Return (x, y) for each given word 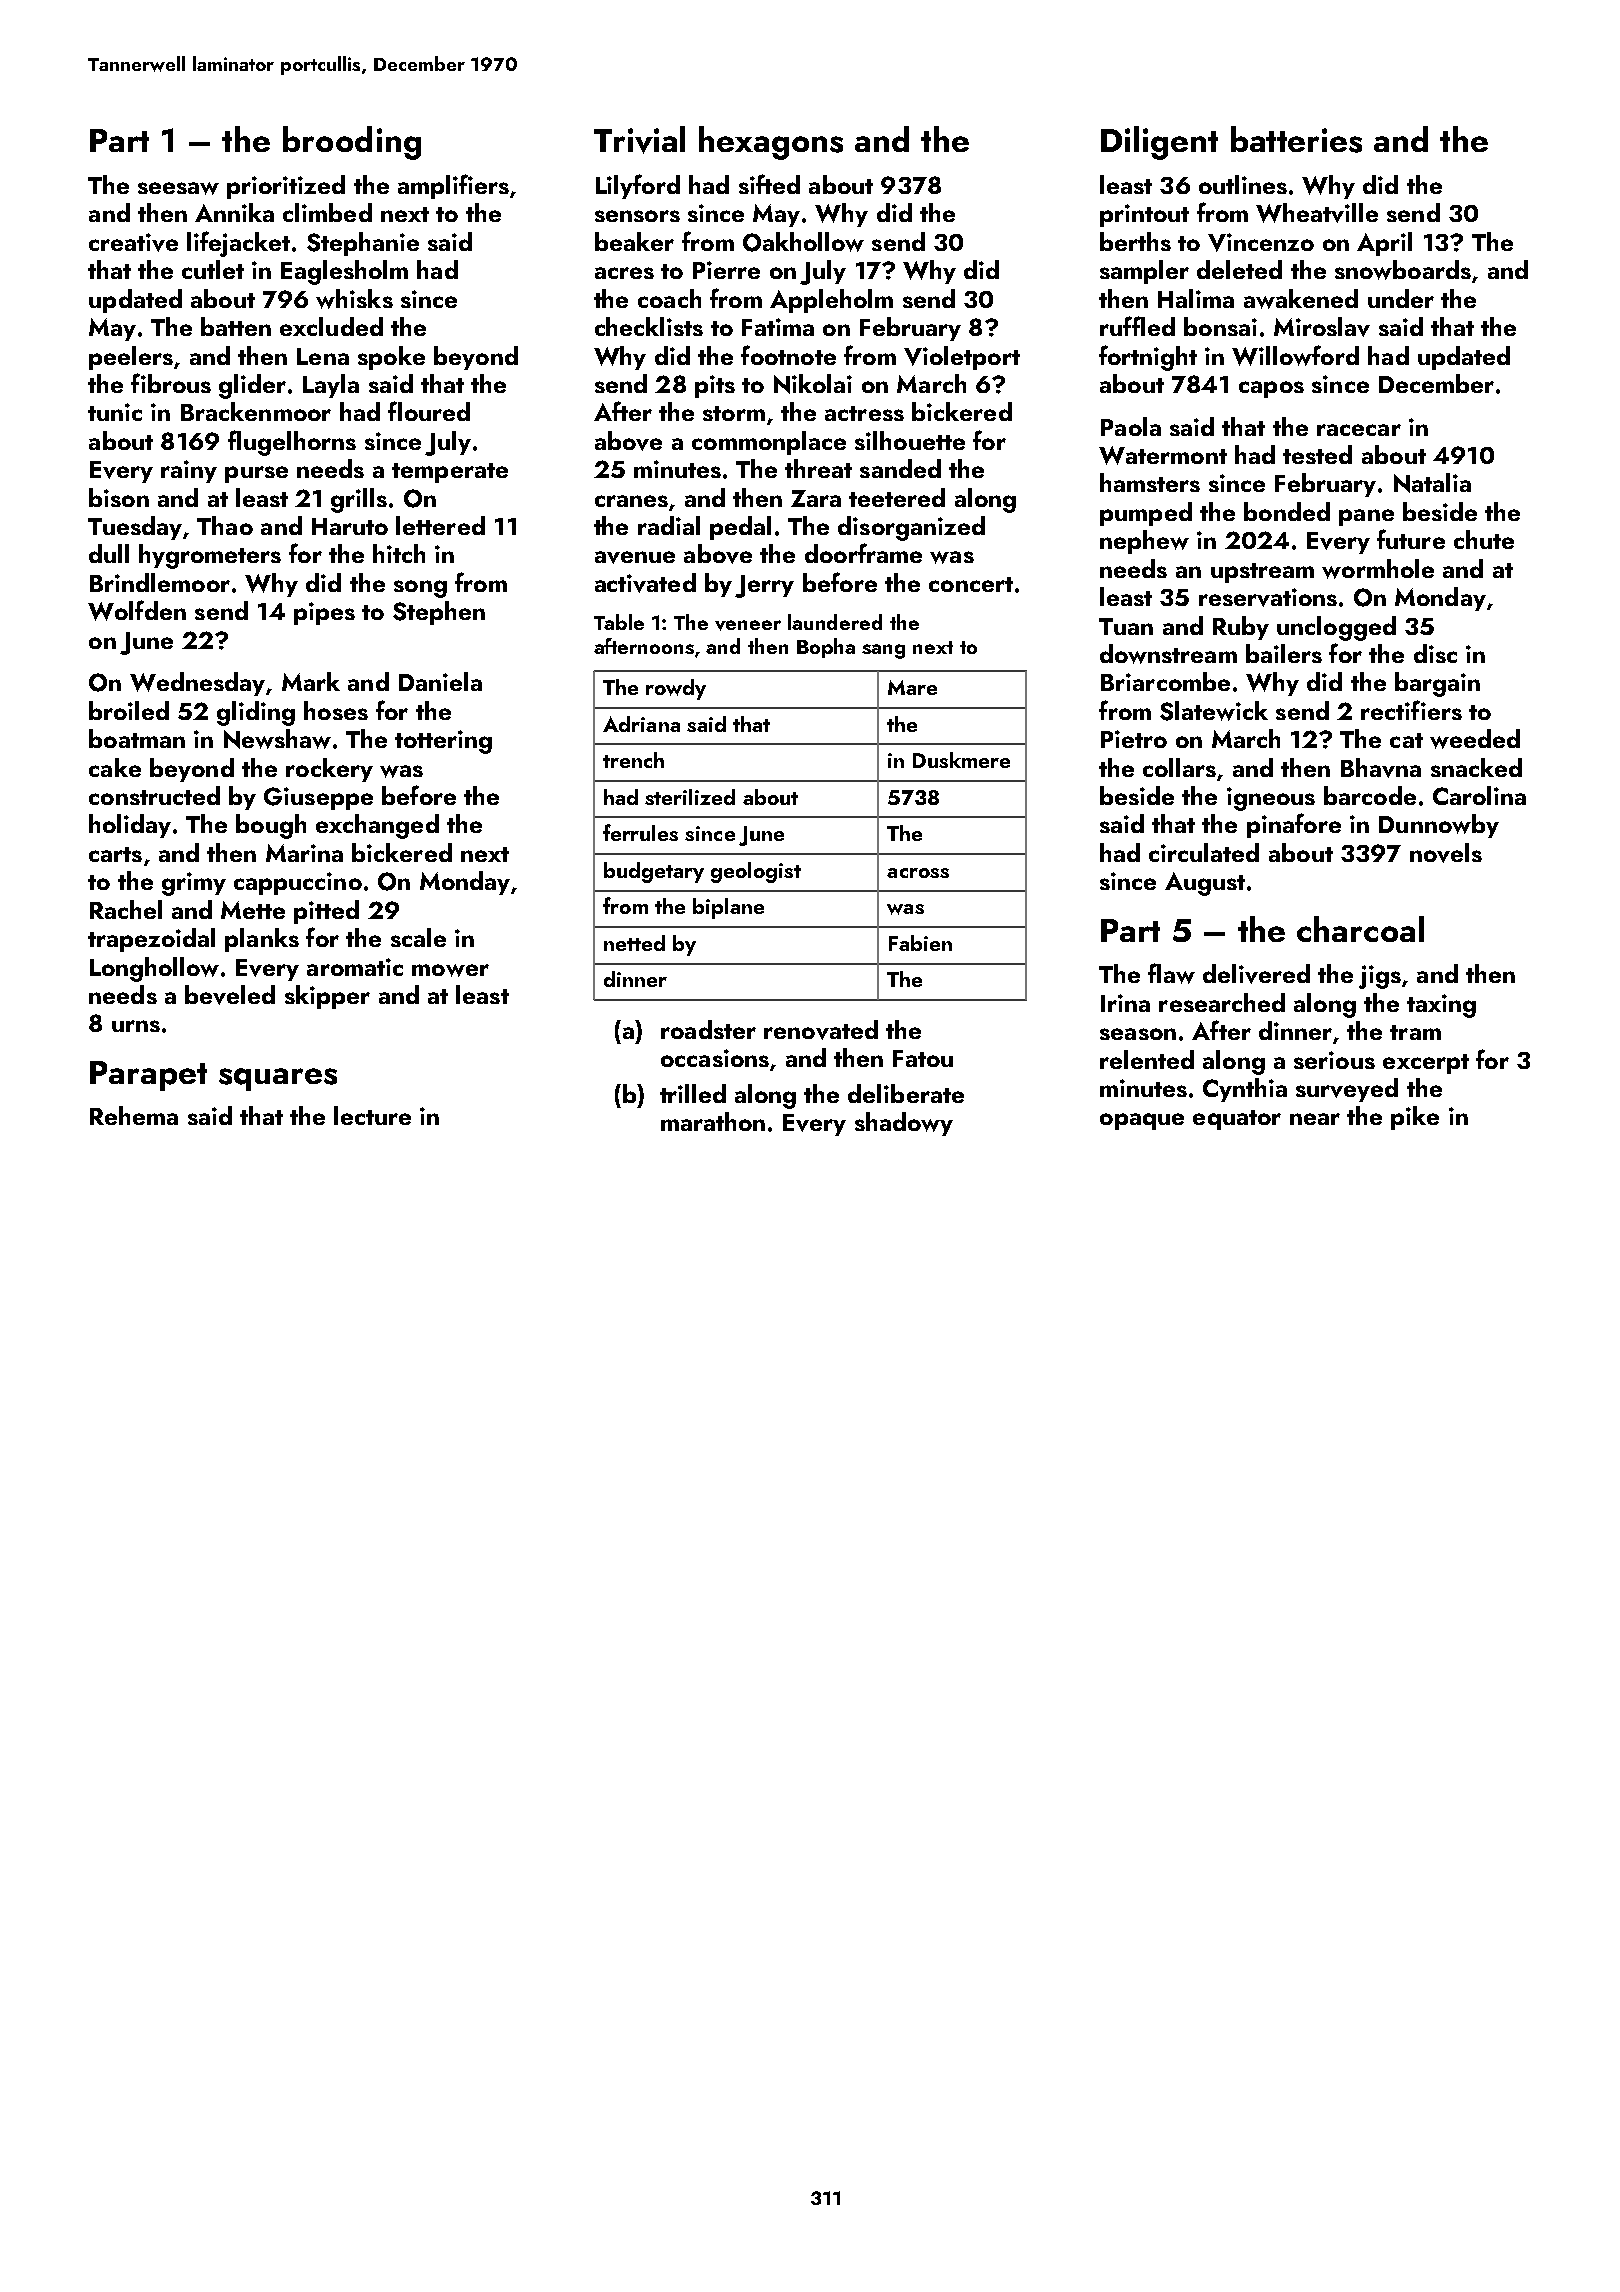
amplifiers (453, 186)
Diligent (1159, 143)
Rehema (134, 1115)
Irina (1125, 1003)
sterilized (690, 797)
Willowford (1295, 355)
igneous (1271, 799)
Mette (253, 910)
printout (1144, 215)
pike (1415, 1118)
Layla (331, 386)
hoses (336, 710)
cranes (631, 501)
